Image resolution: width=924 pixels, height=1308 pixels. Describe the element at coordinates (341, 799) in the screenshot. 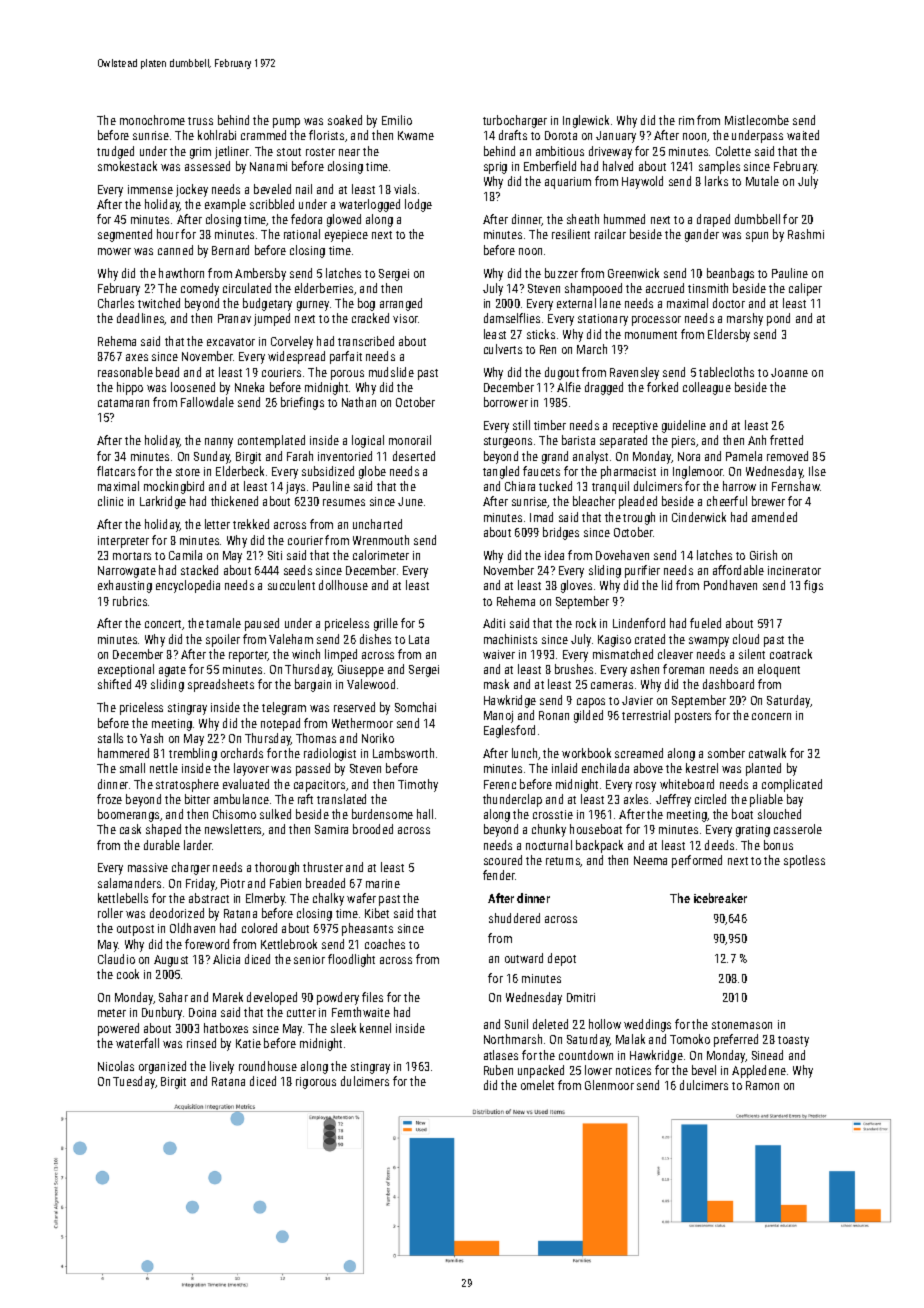

I see `translated` at that location.
